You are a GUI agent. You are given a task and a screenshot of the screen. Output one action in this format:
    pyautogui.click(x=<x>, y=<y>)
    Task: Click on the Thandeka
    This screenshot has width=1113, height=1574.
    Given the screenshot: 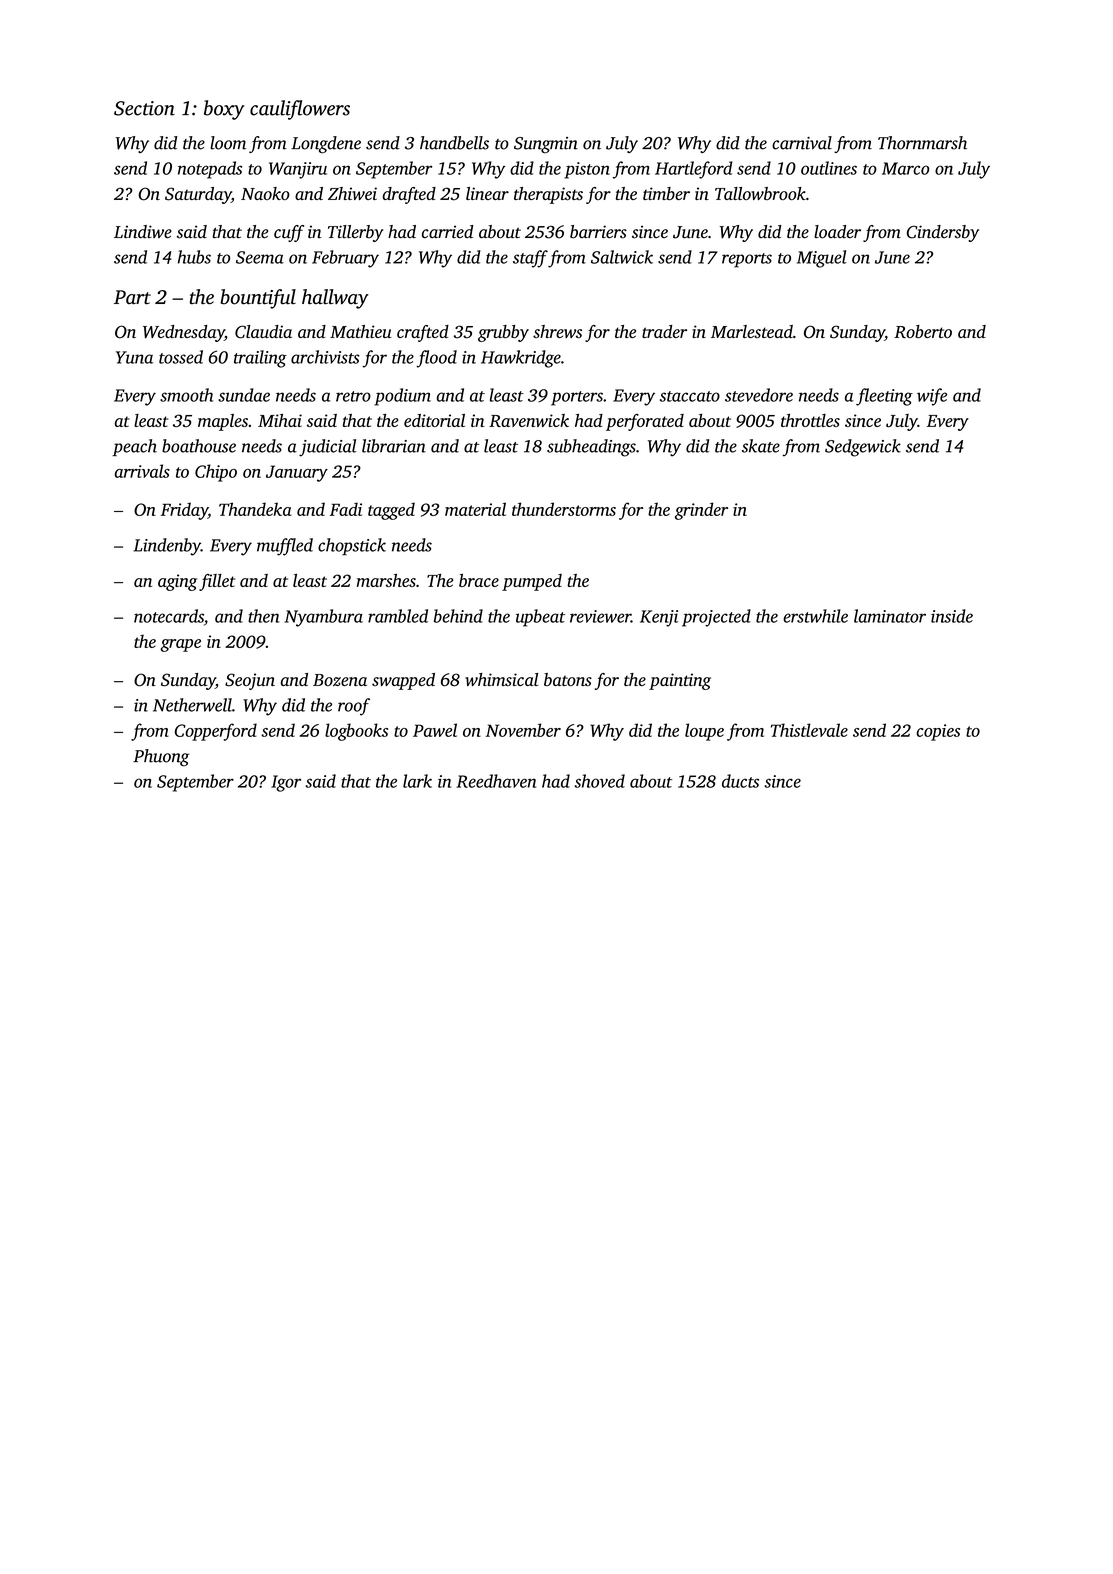 What is the action you would take?
    pyautogui.click(x=255, y=509)
